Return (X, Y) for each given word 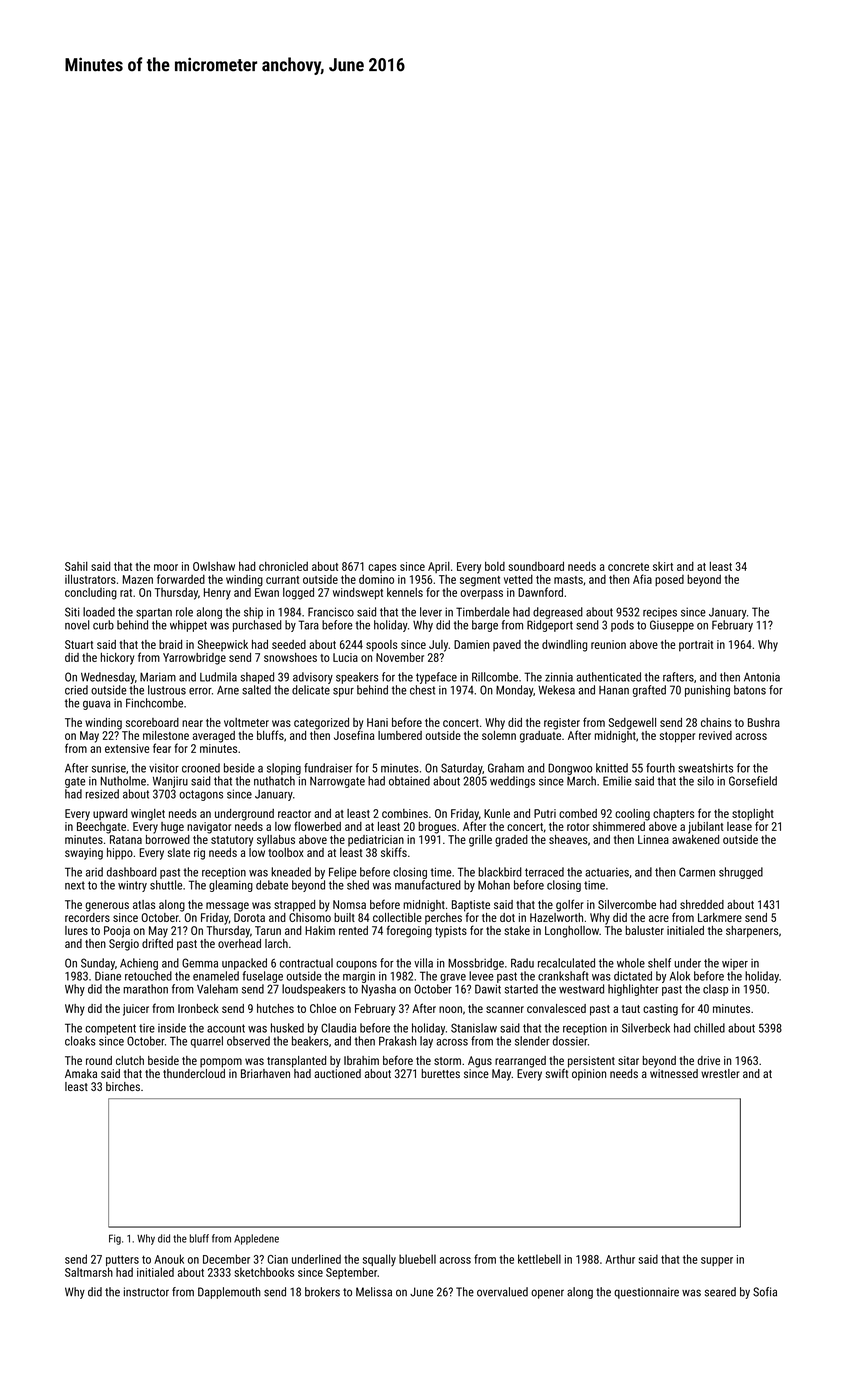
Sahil (76, 566)
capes (382, 568)
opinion (589, 1075)
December (226, 1259)
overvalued (502, 1292)
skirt (663, 566)
